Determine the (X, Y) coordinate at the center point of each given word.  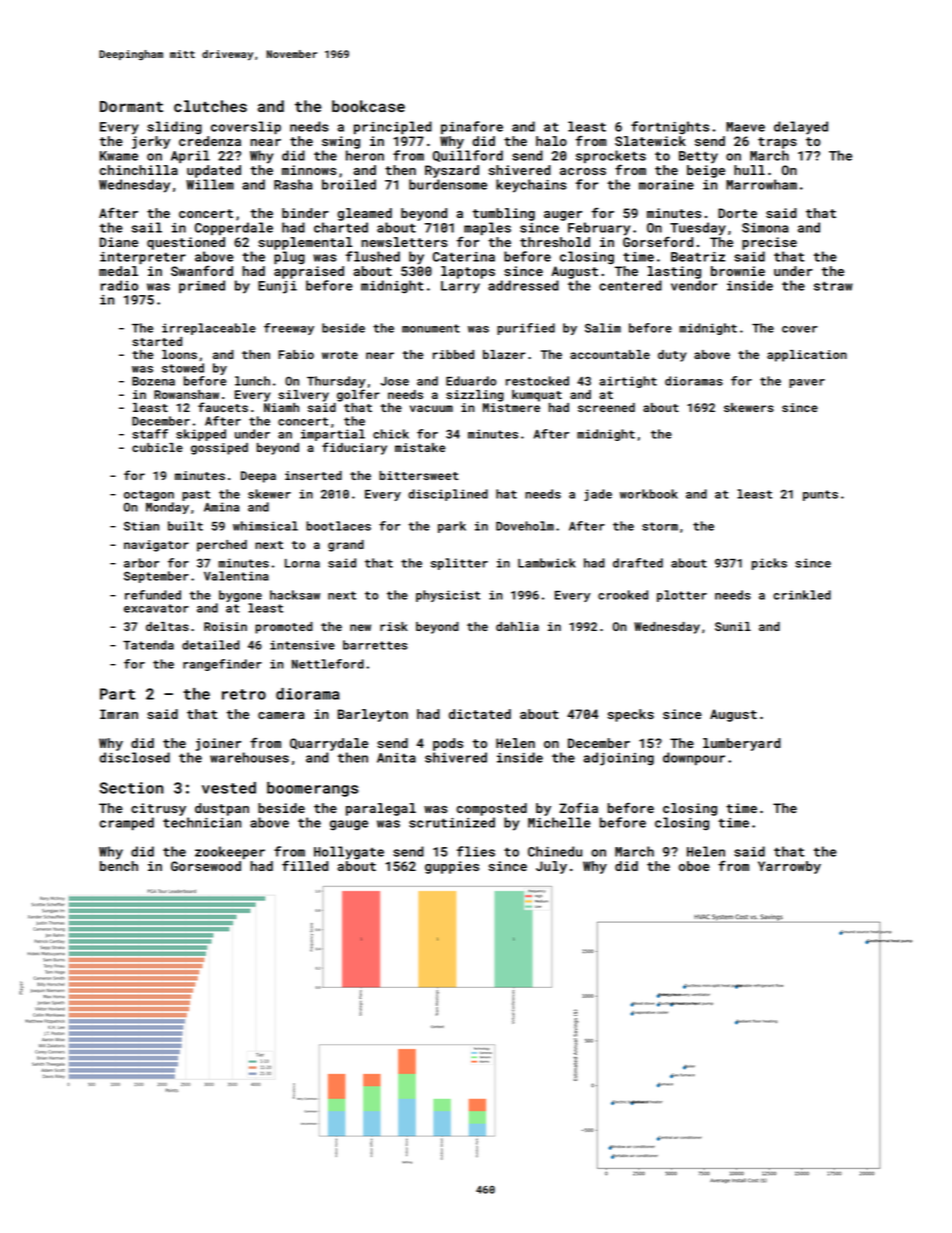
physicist (448, 596)
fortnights (670, 128)
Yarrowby (789, 867)
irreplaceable (209, 329)
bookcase (368, 106)
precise (769, 243)
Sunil (733, 626)
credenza (210, 141)
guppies (452, 867)
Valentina (236, 576)
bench (119, 866)
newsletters (404, 242)
